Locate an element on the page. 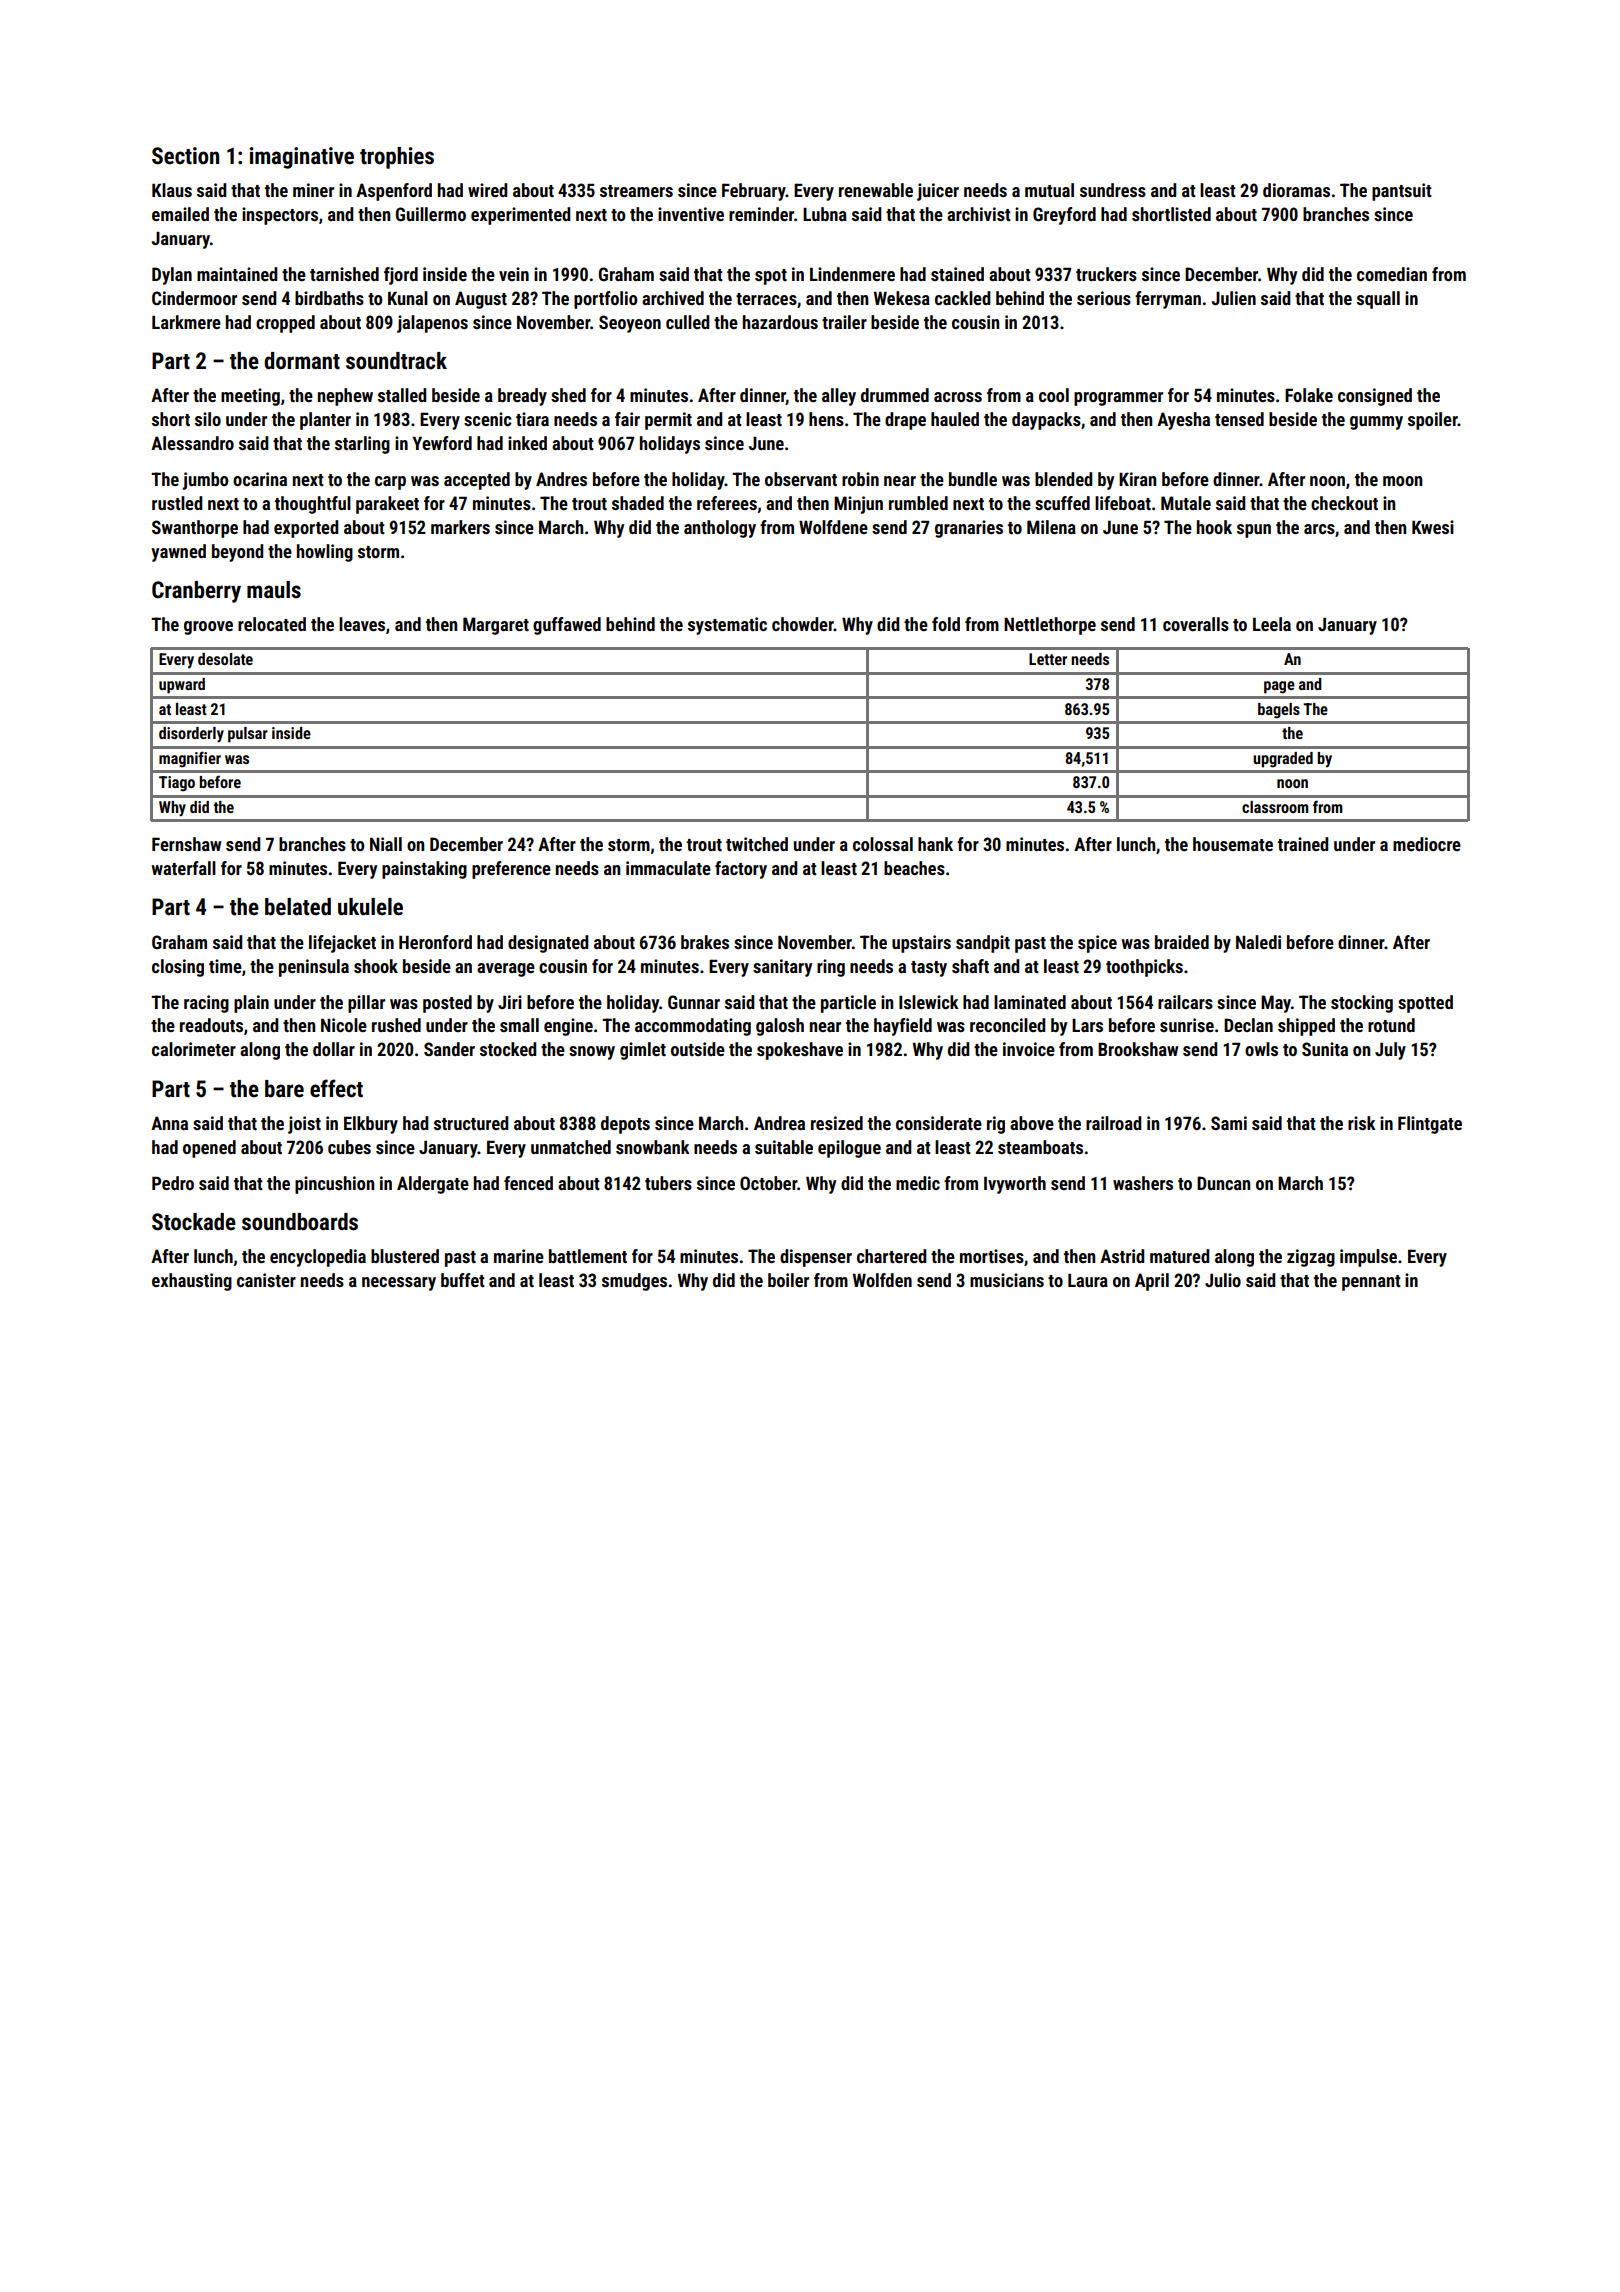  streamers is located at coordinates (636, 191).
